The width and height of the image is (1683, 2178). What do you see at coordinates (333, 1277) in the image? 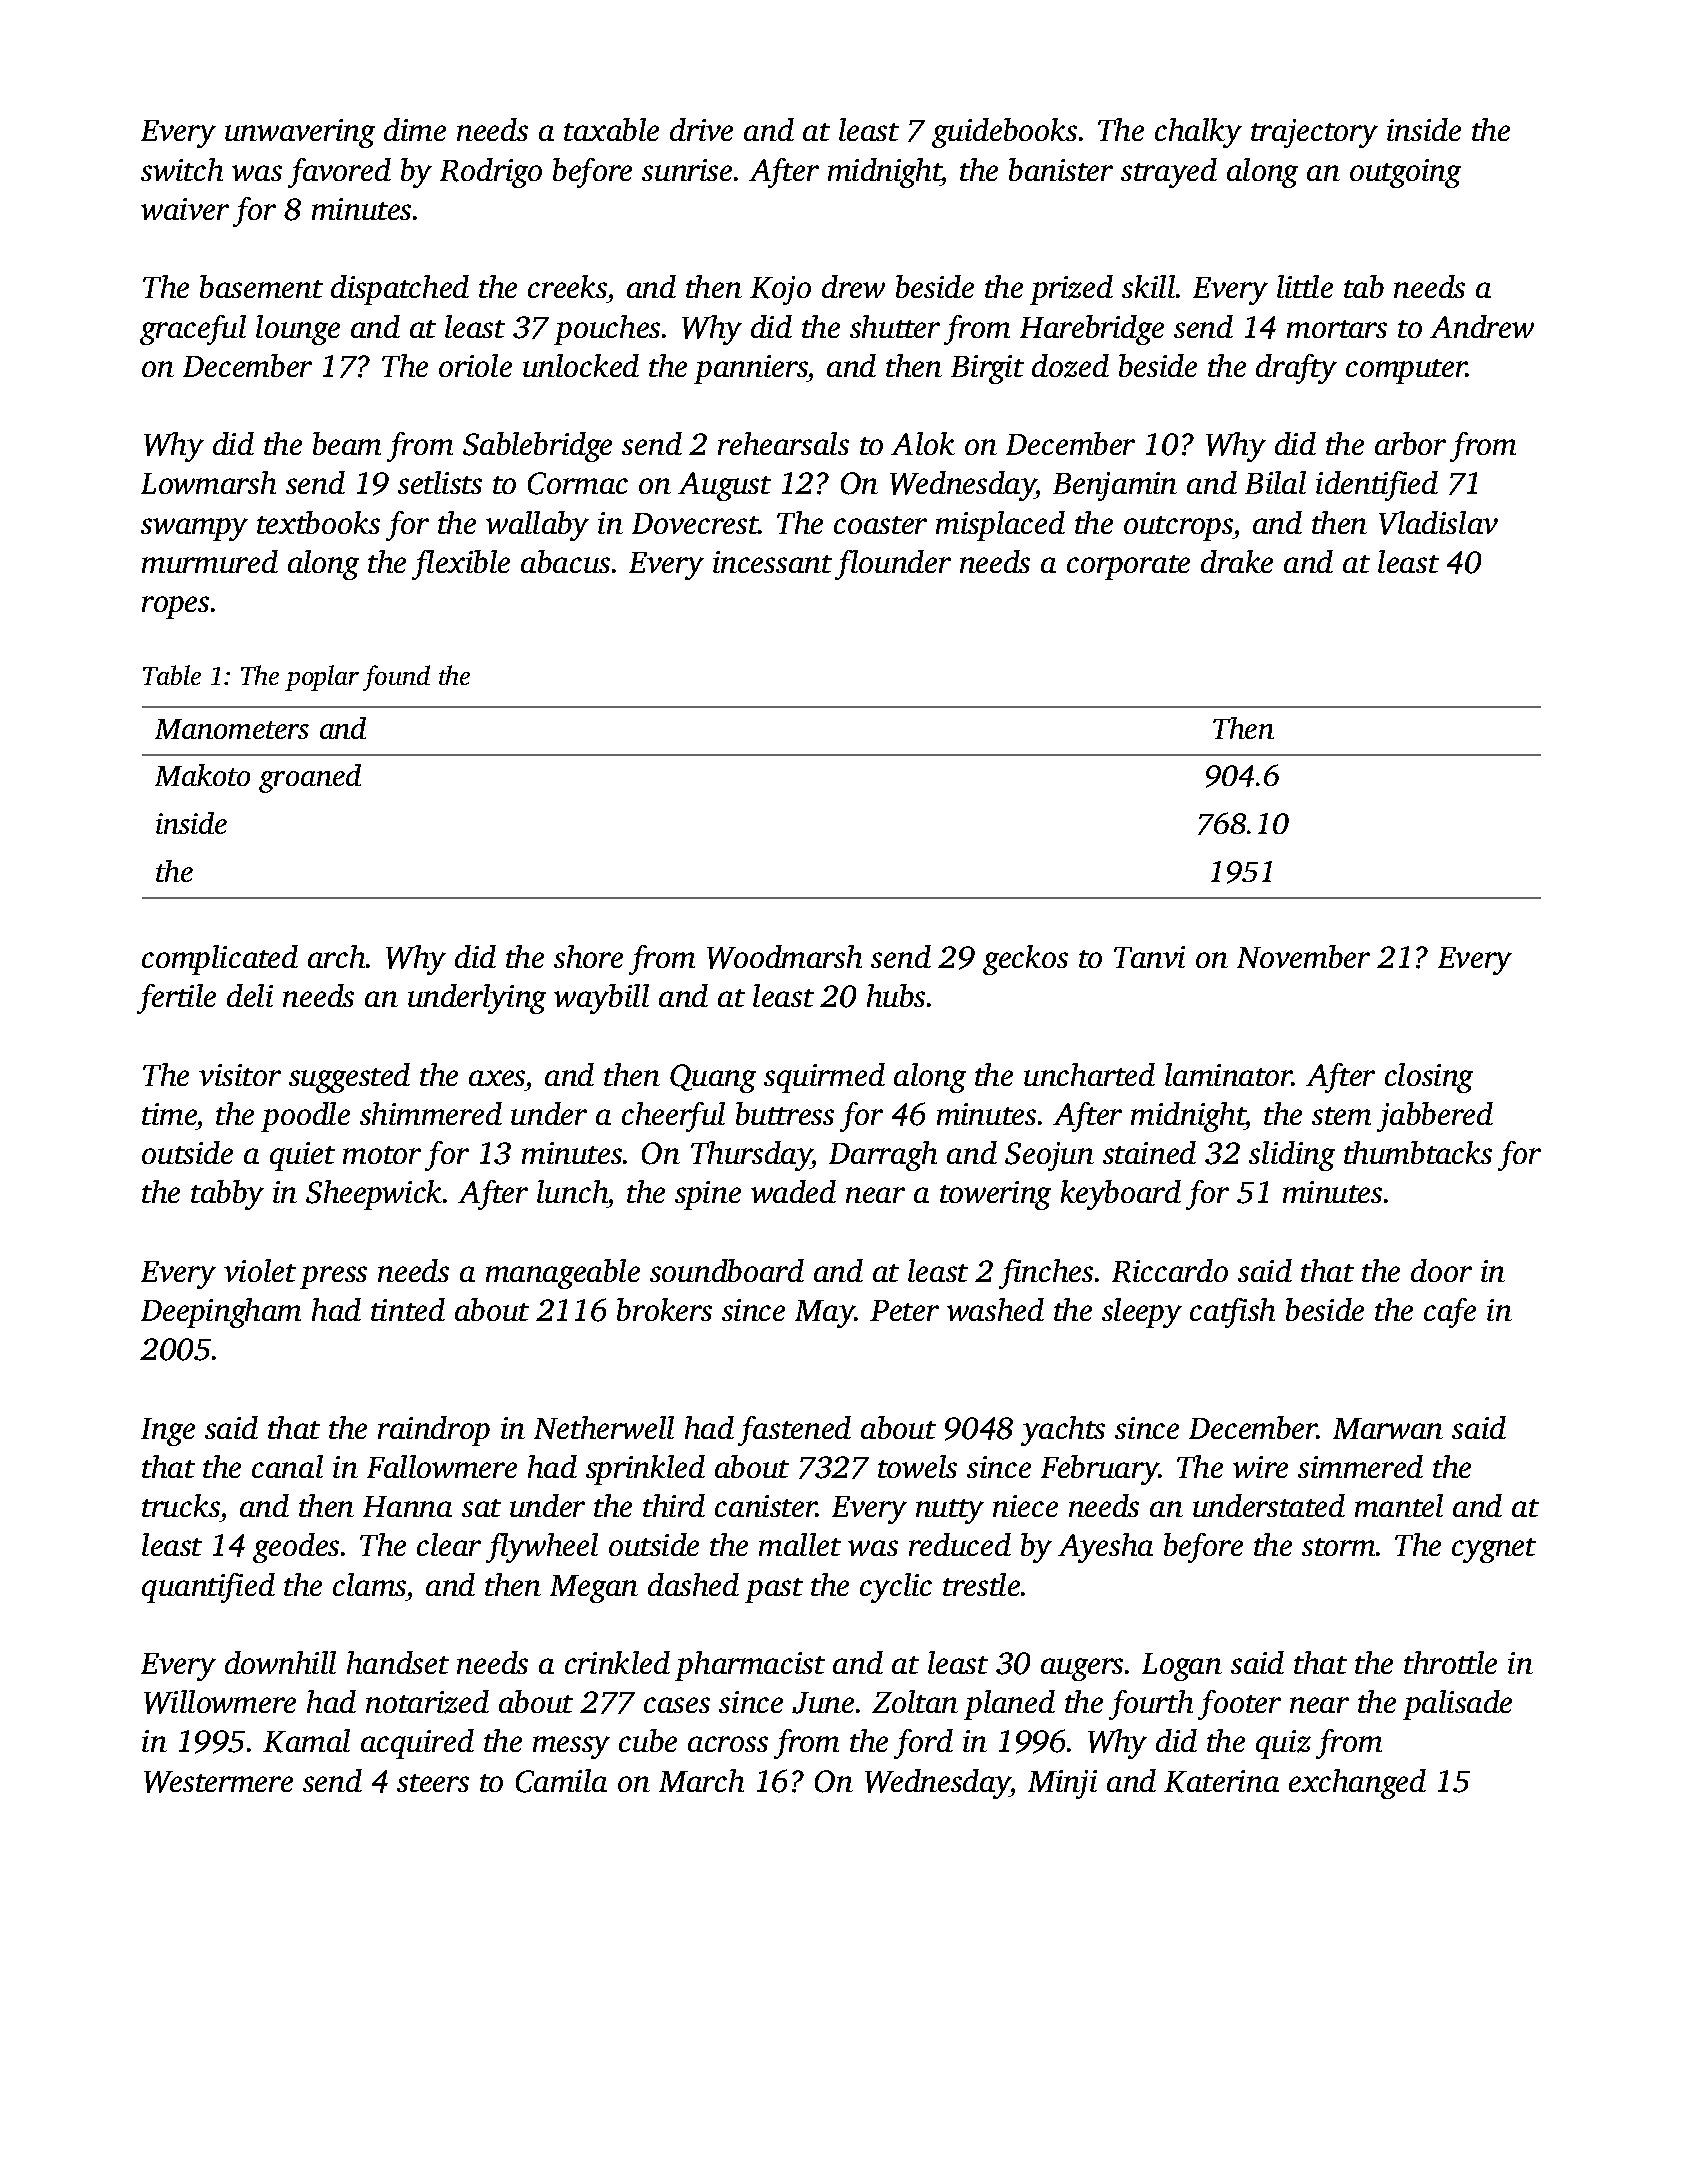
I see `press` at bounding box center [333, 1277].
